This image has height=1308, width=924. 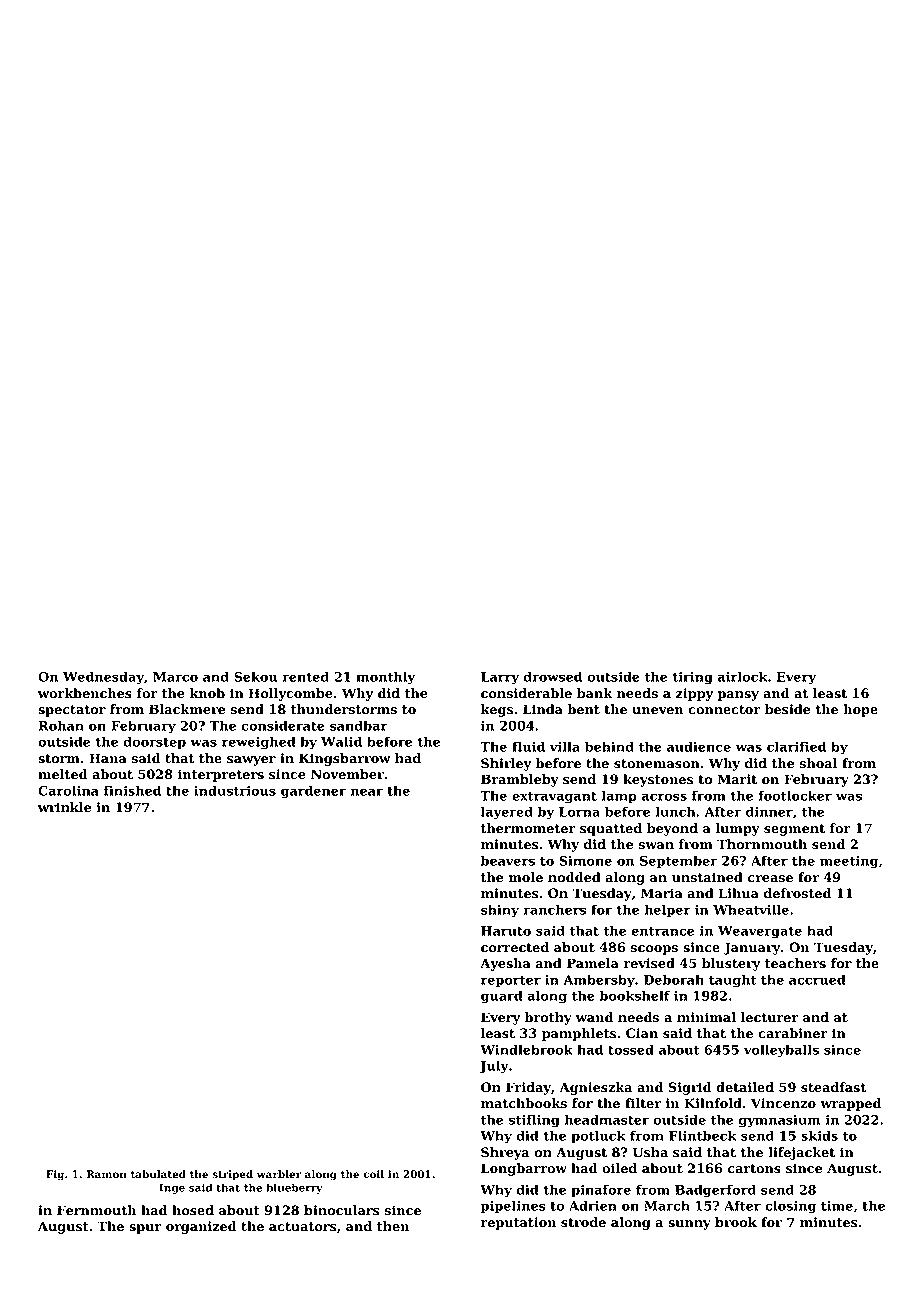 What do you see at coordinates (501, 997) in the image?
I see `guard` at bounding box center [501, 997].
